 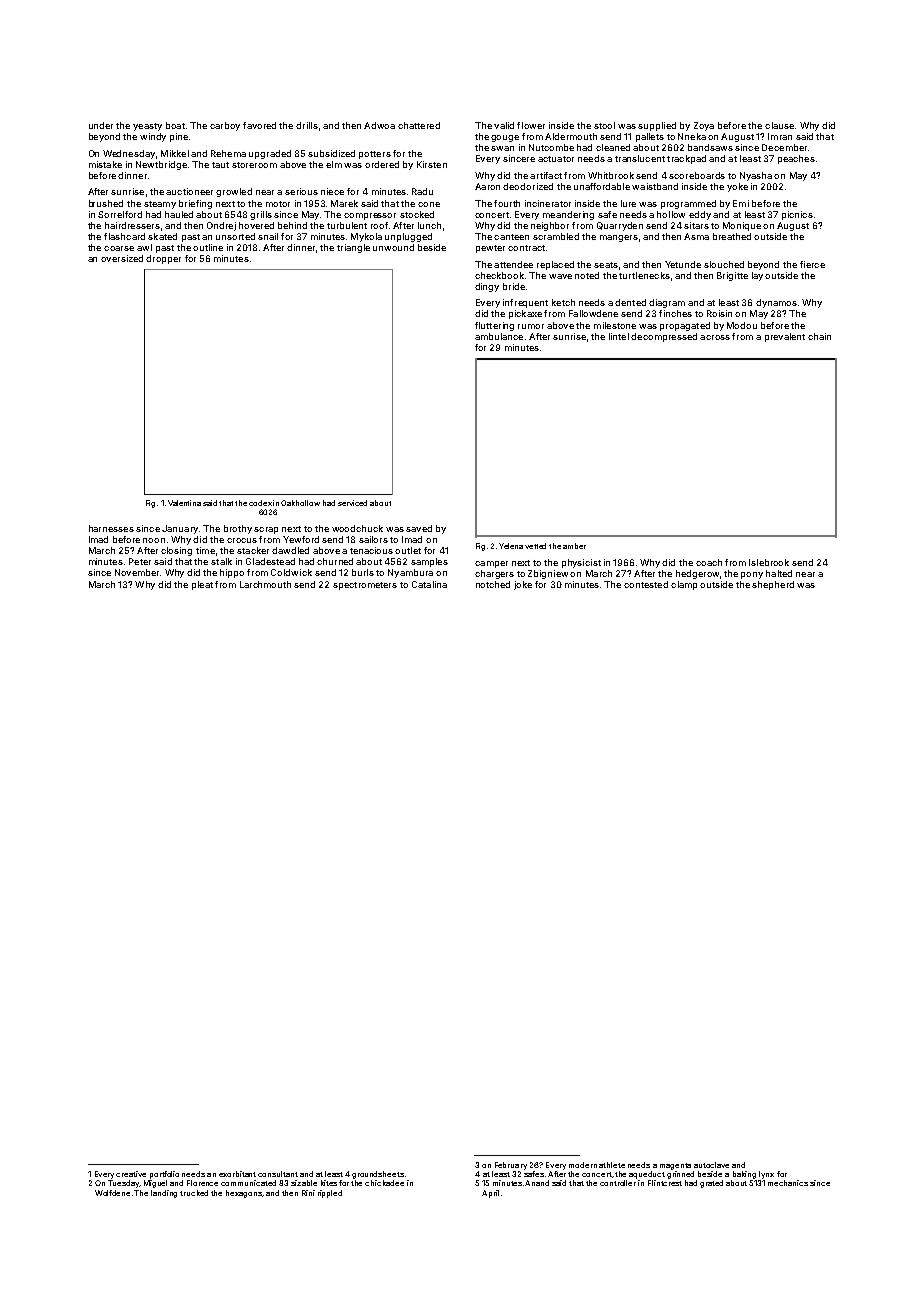 I want to click on mistake, so click(x=105, y=164).
